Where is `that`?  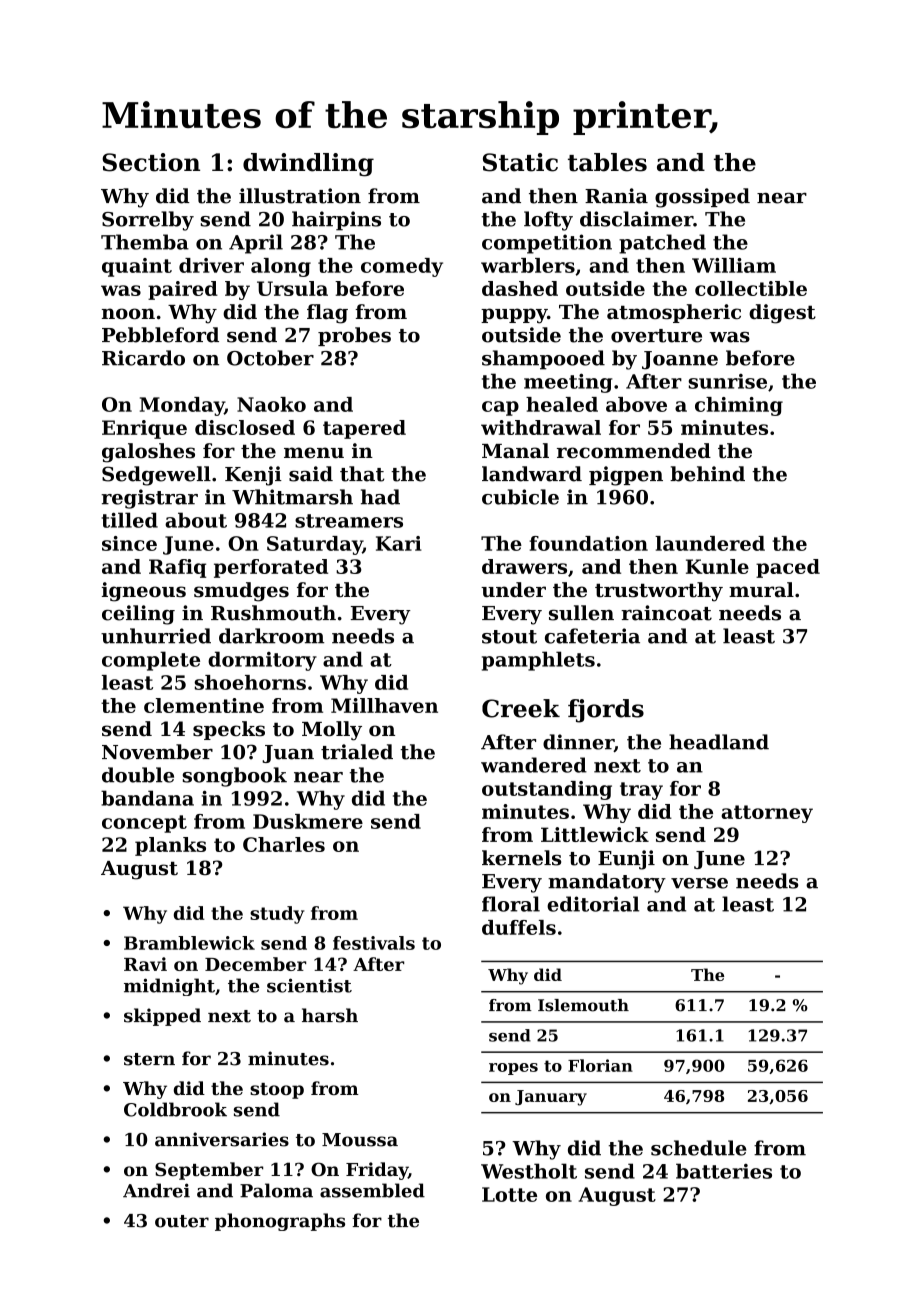 that is located at coordinates (362, 474).
